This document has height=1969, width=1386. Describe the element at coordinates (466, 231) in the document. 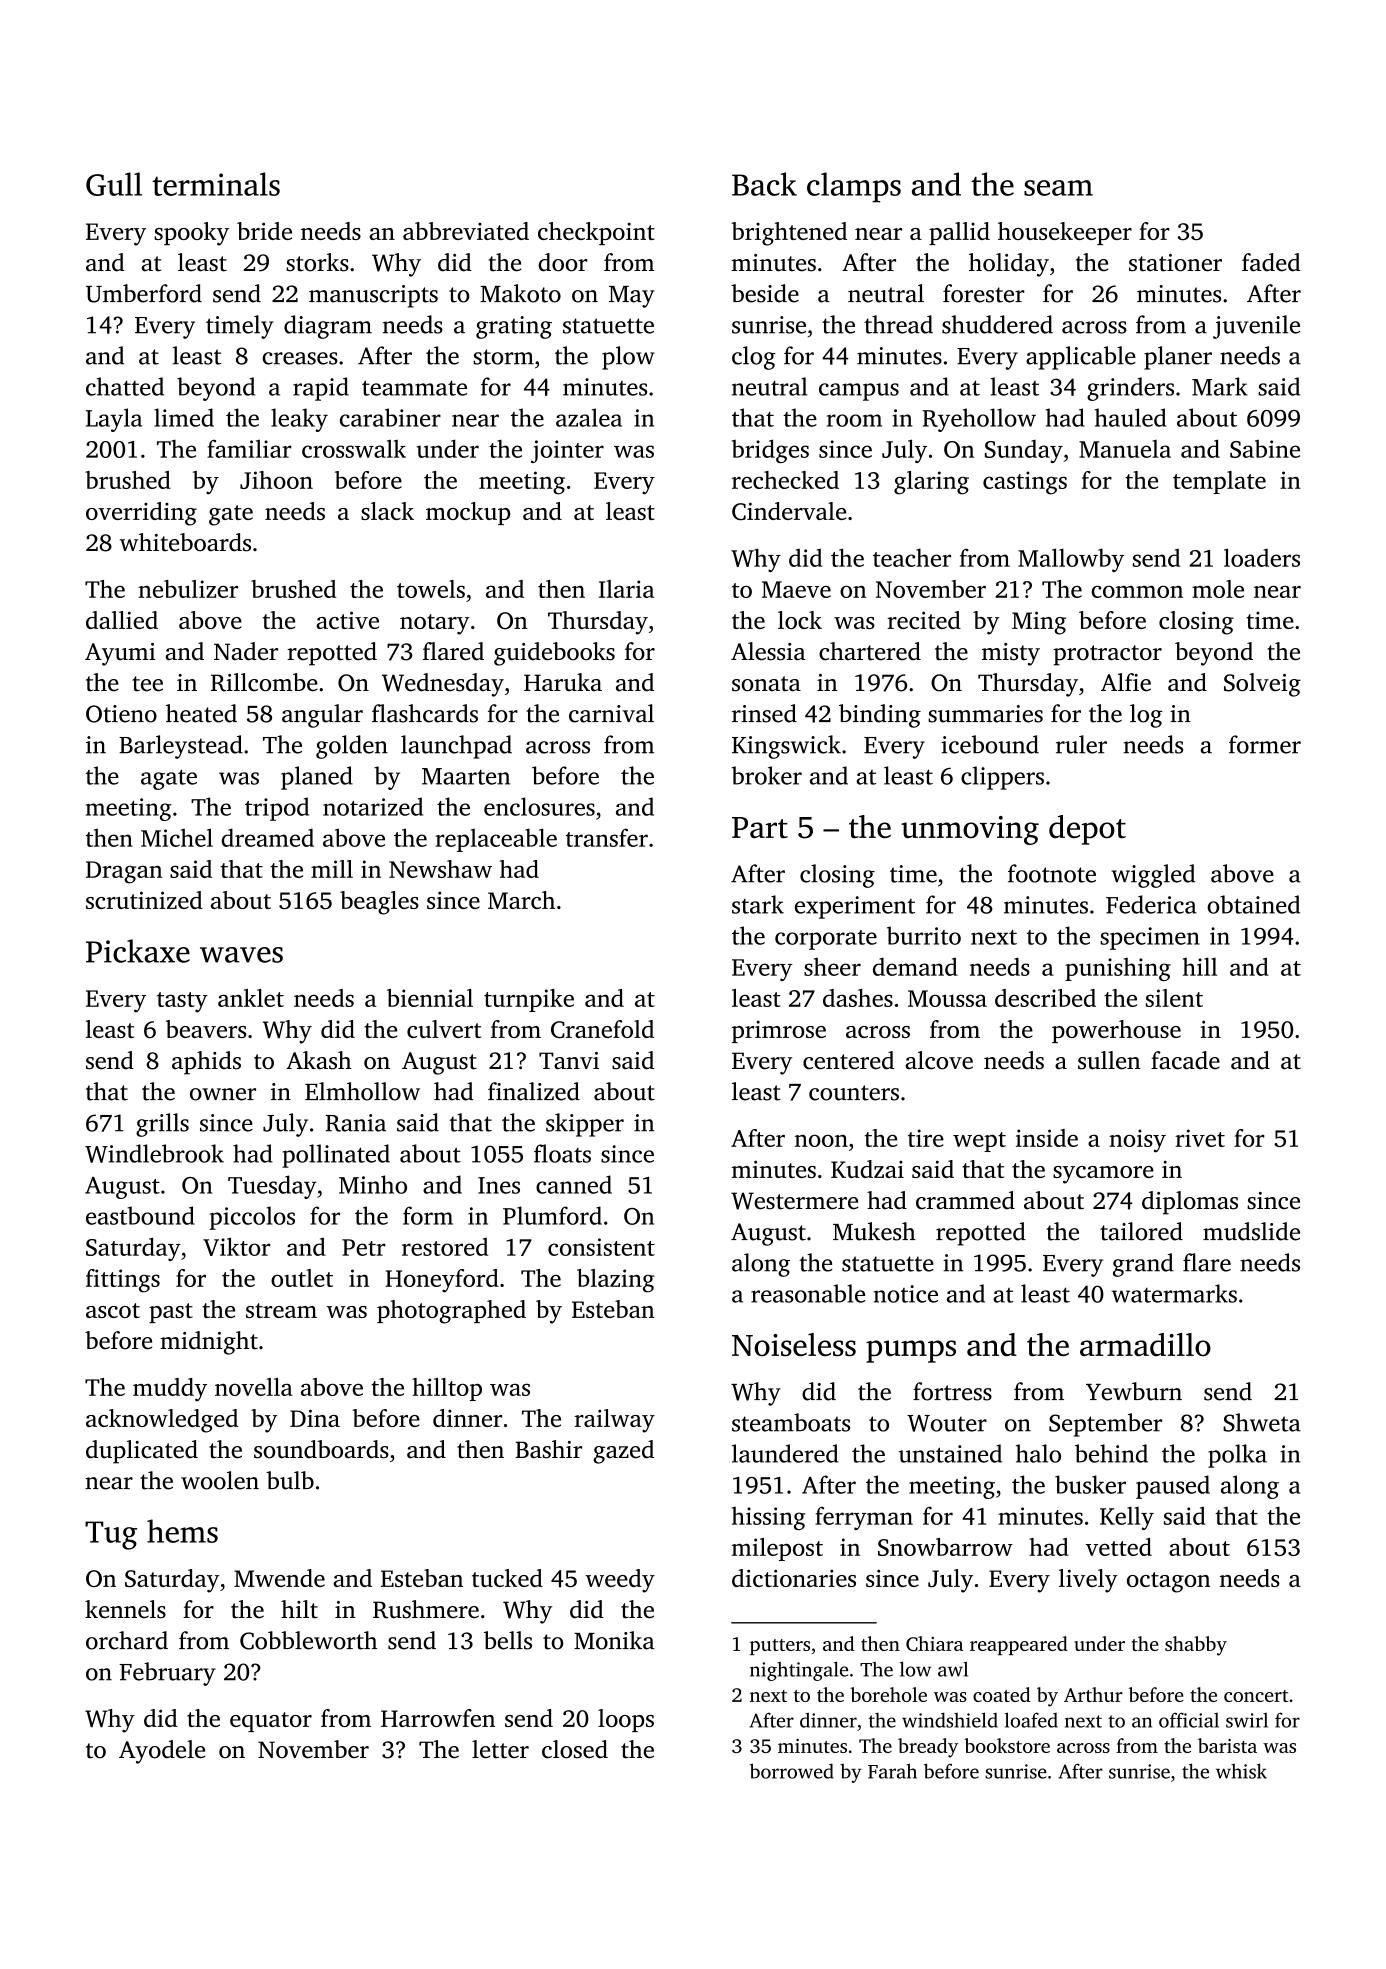

I see `abbreviated` at that location.
